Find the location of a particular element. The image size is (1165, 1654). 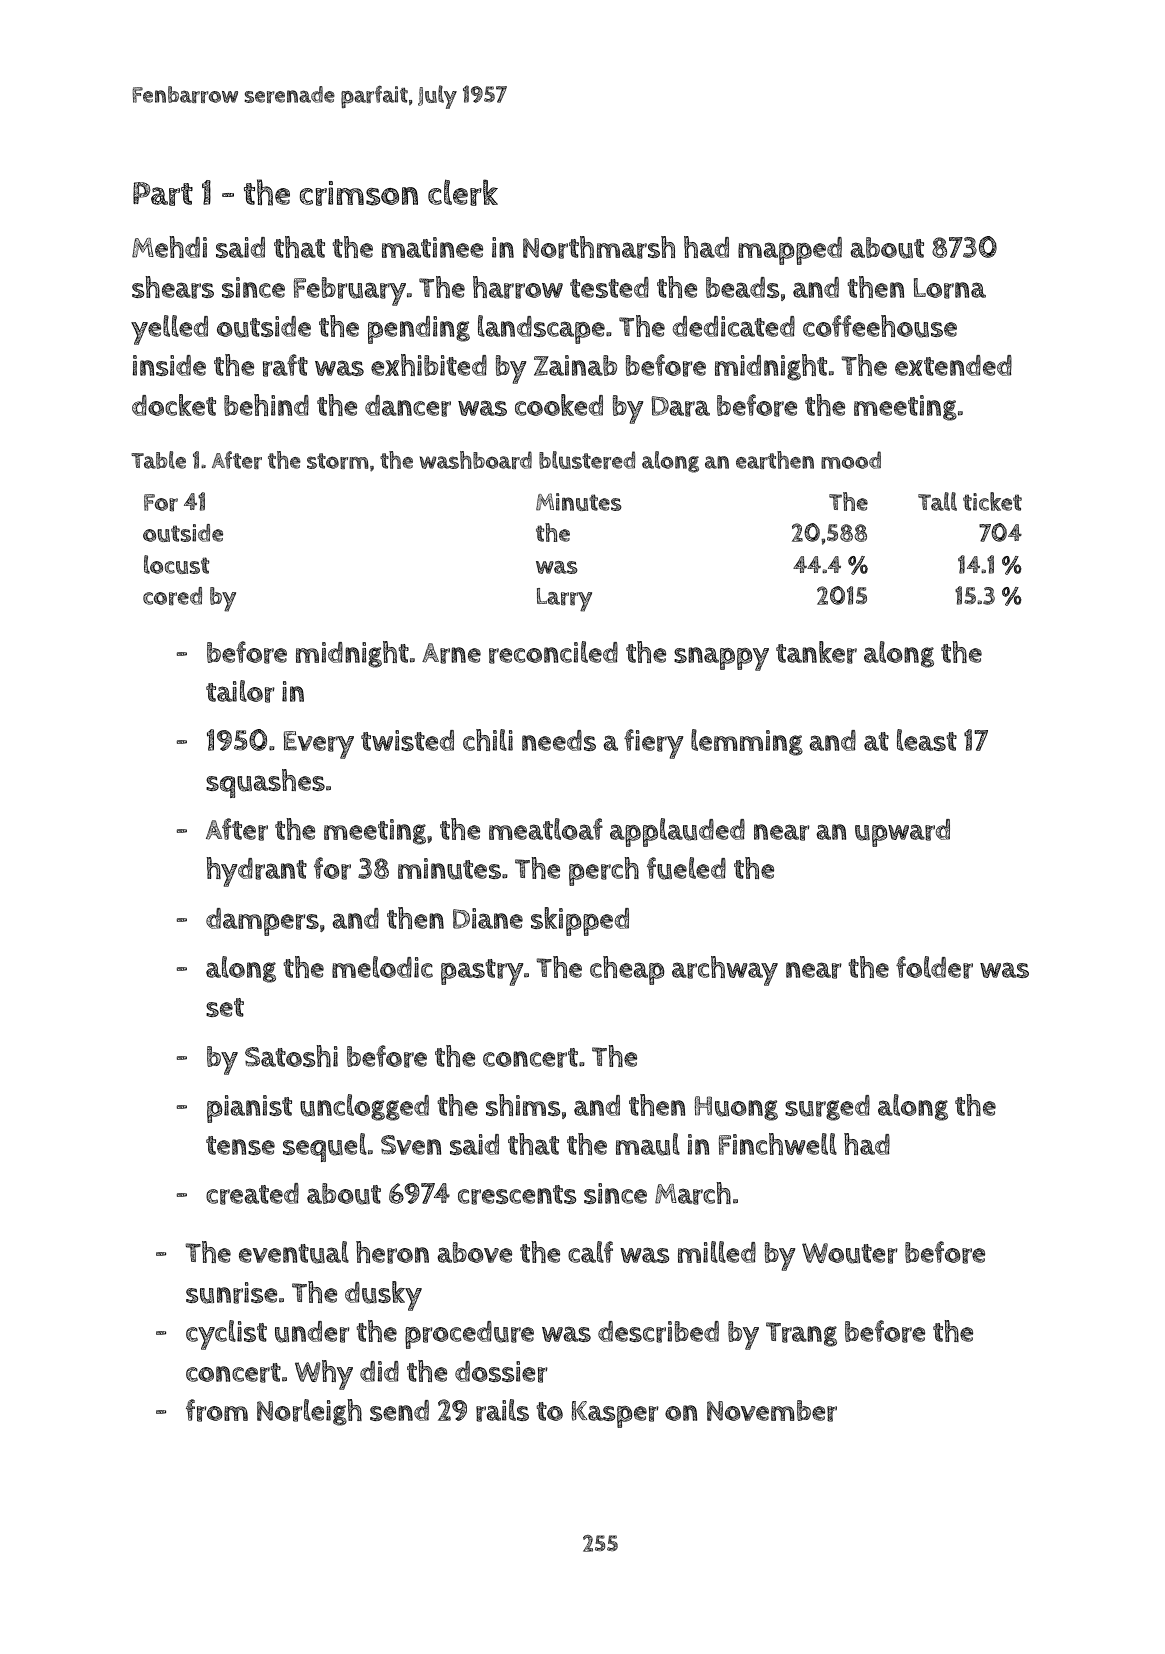

send is located at coordinates (399, 1410).
